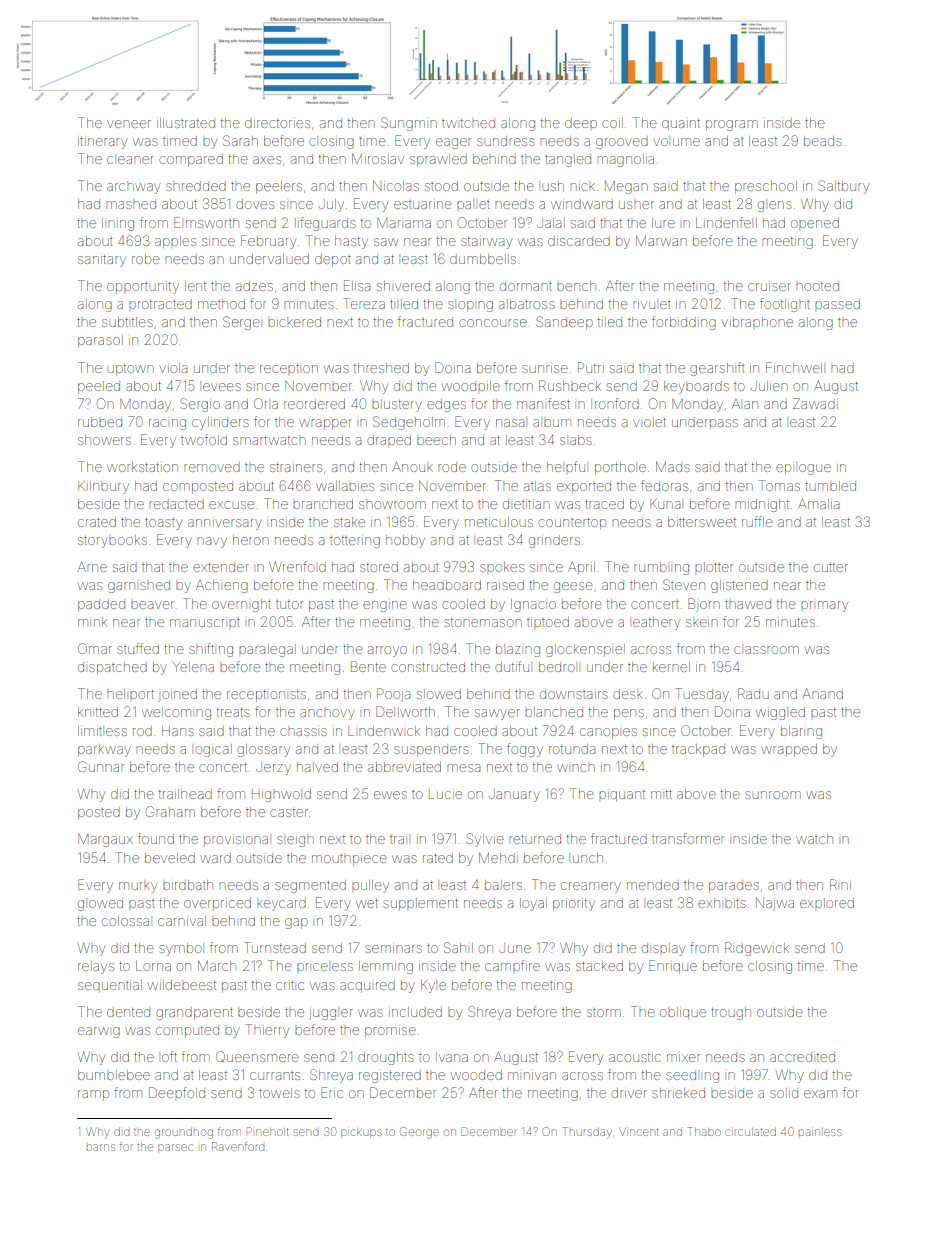 The image size is (952, 1233). Describe the element at coordinates (815, 223) in the screenshot. I see `opened` at that location.
